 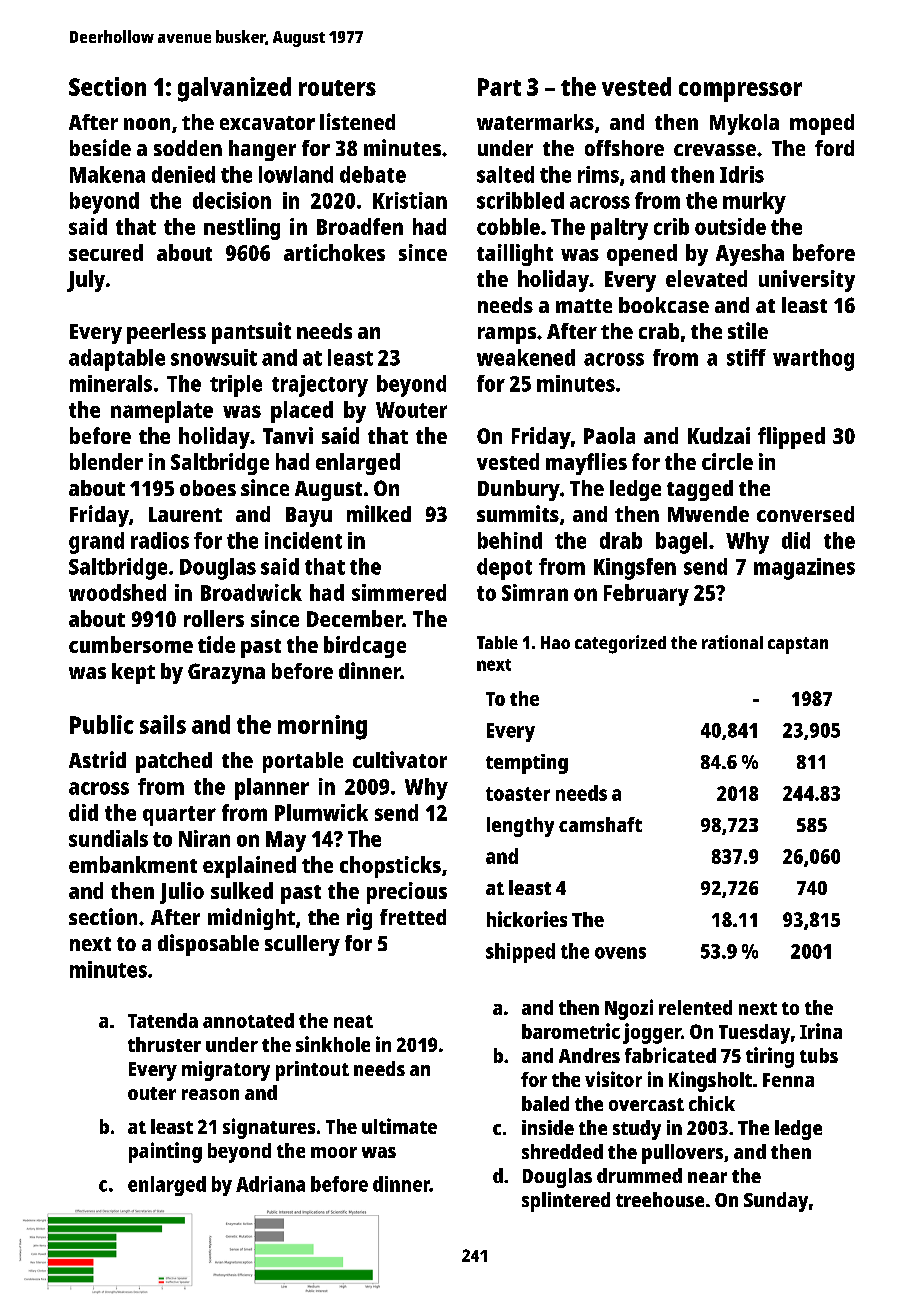 What do you see at coordinates (251, 919) in the screenshot?
I see `midnight` at bounding box center [251, 919].
